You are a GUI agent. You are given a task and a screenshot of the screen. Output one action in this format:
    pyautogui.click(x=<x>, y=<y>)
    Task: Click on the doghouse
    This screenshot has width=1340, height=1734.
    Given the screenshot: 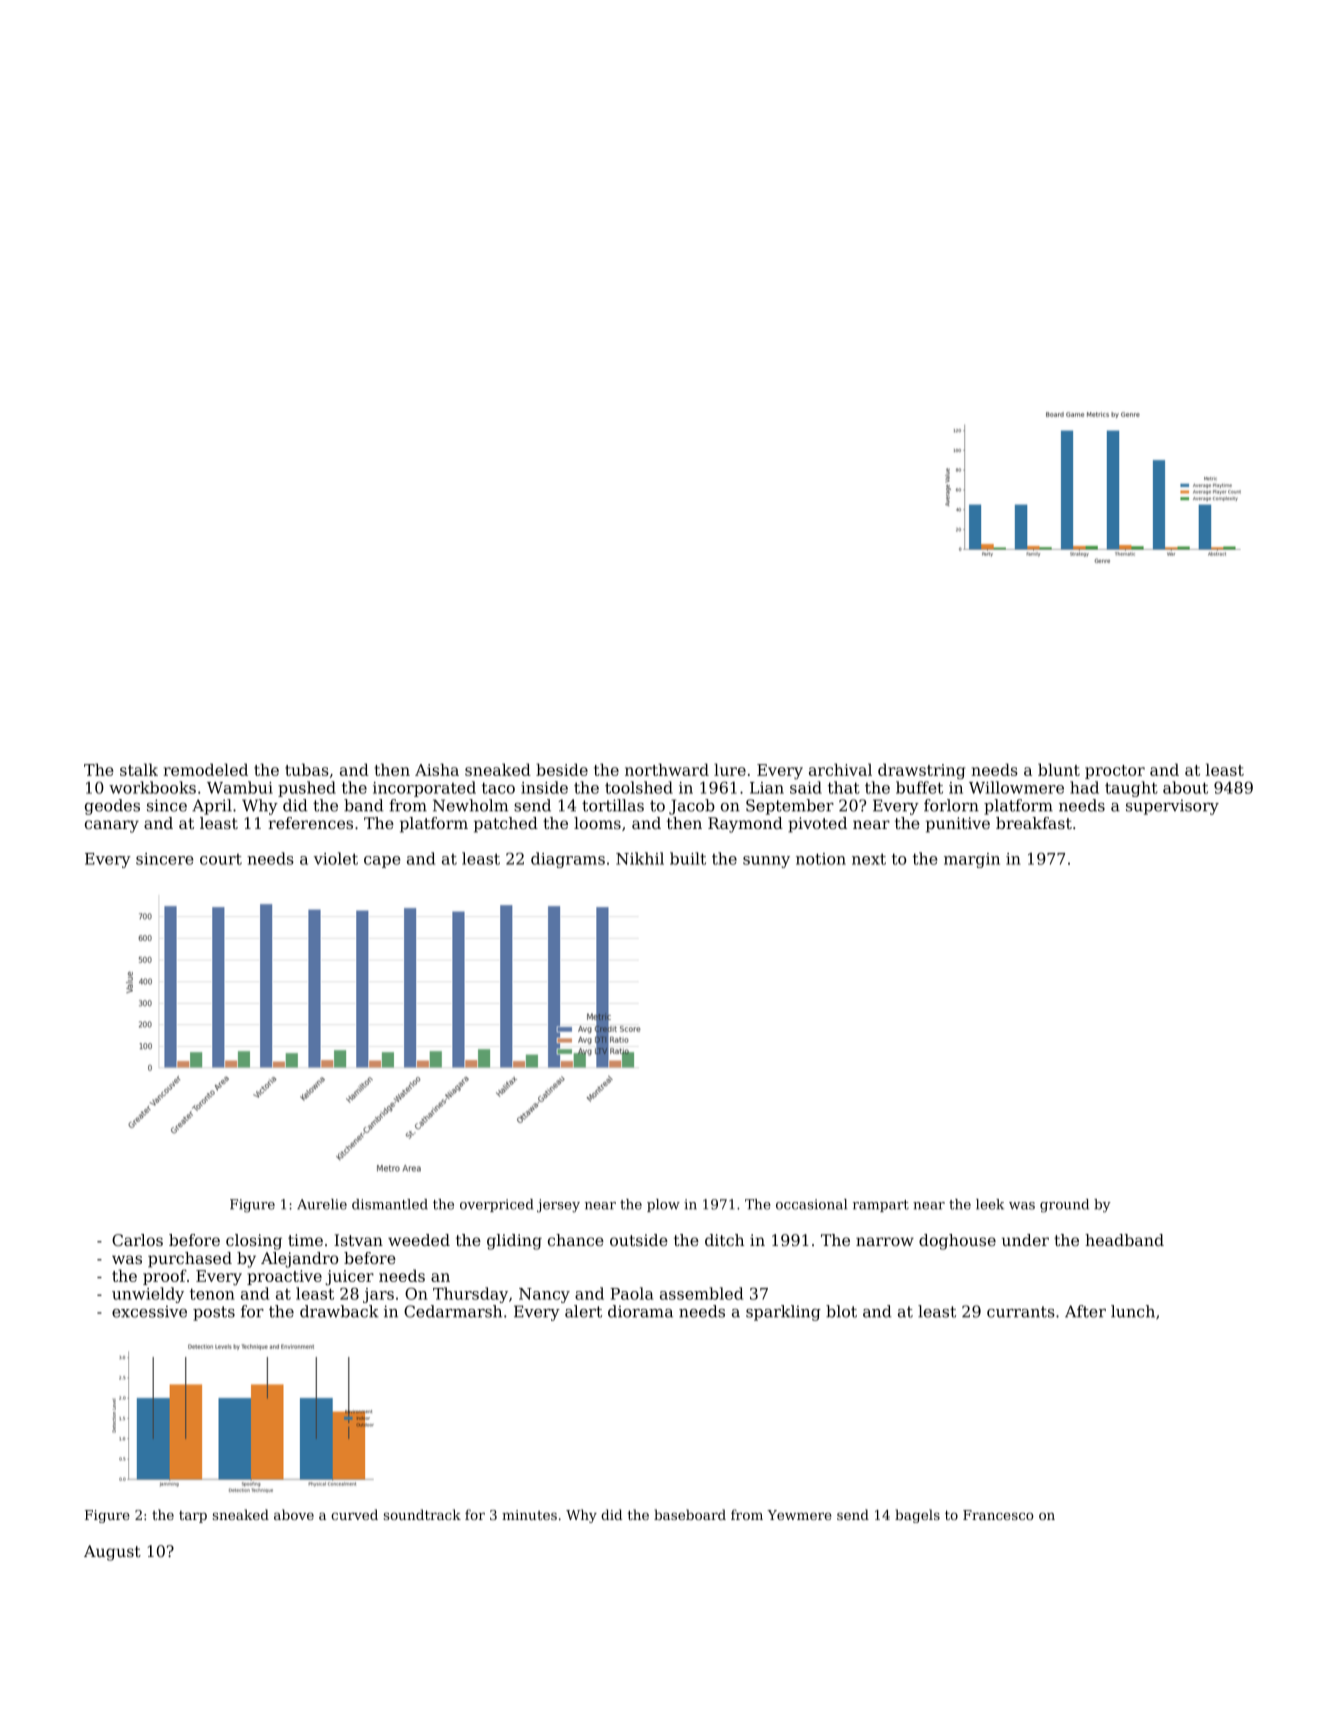 What is the action you would take?
    pyautogui.click(x=957, y=1242)
